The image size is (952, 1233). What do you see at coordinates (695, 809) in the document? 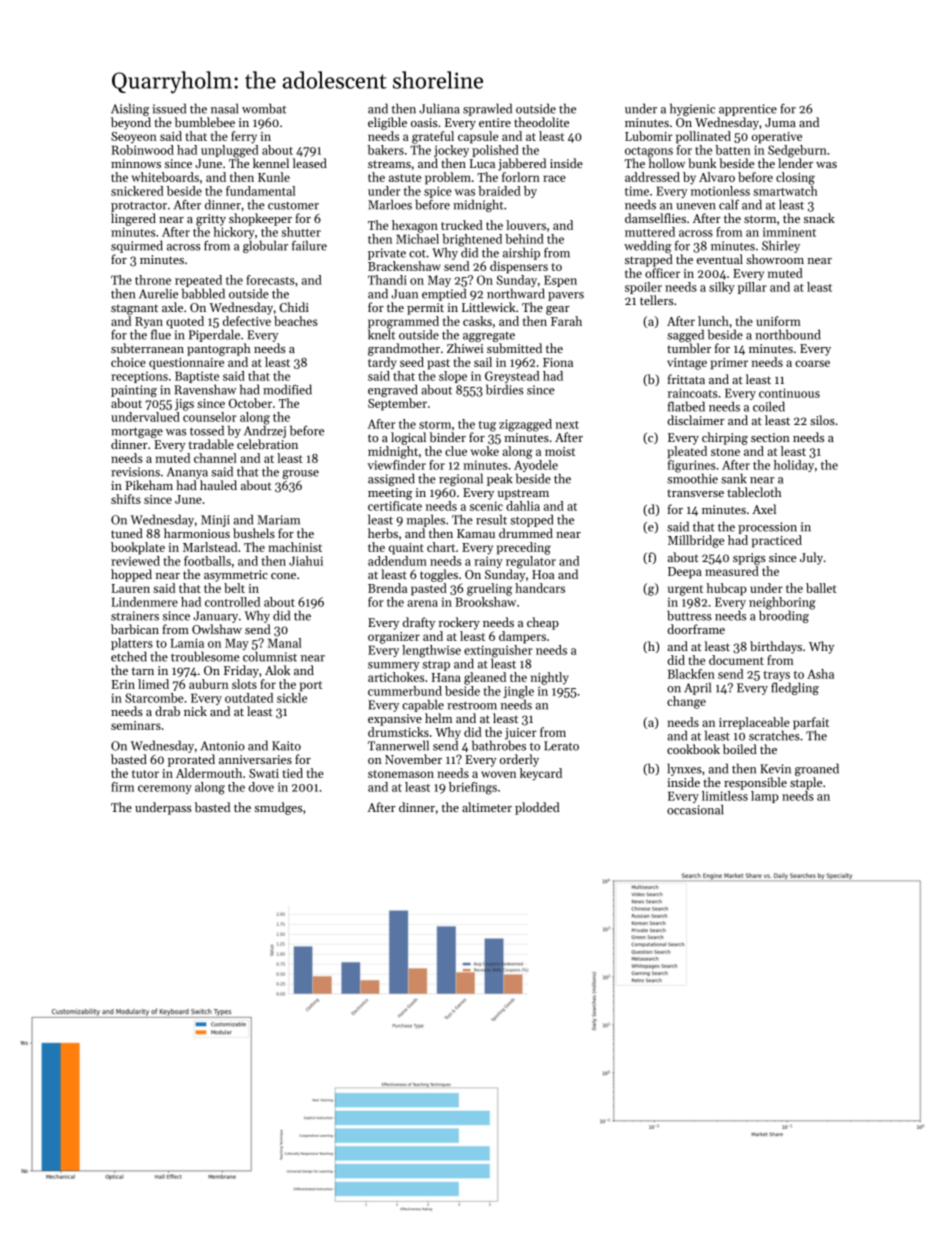
I see `occasional` at bounding box center [695, 809].
